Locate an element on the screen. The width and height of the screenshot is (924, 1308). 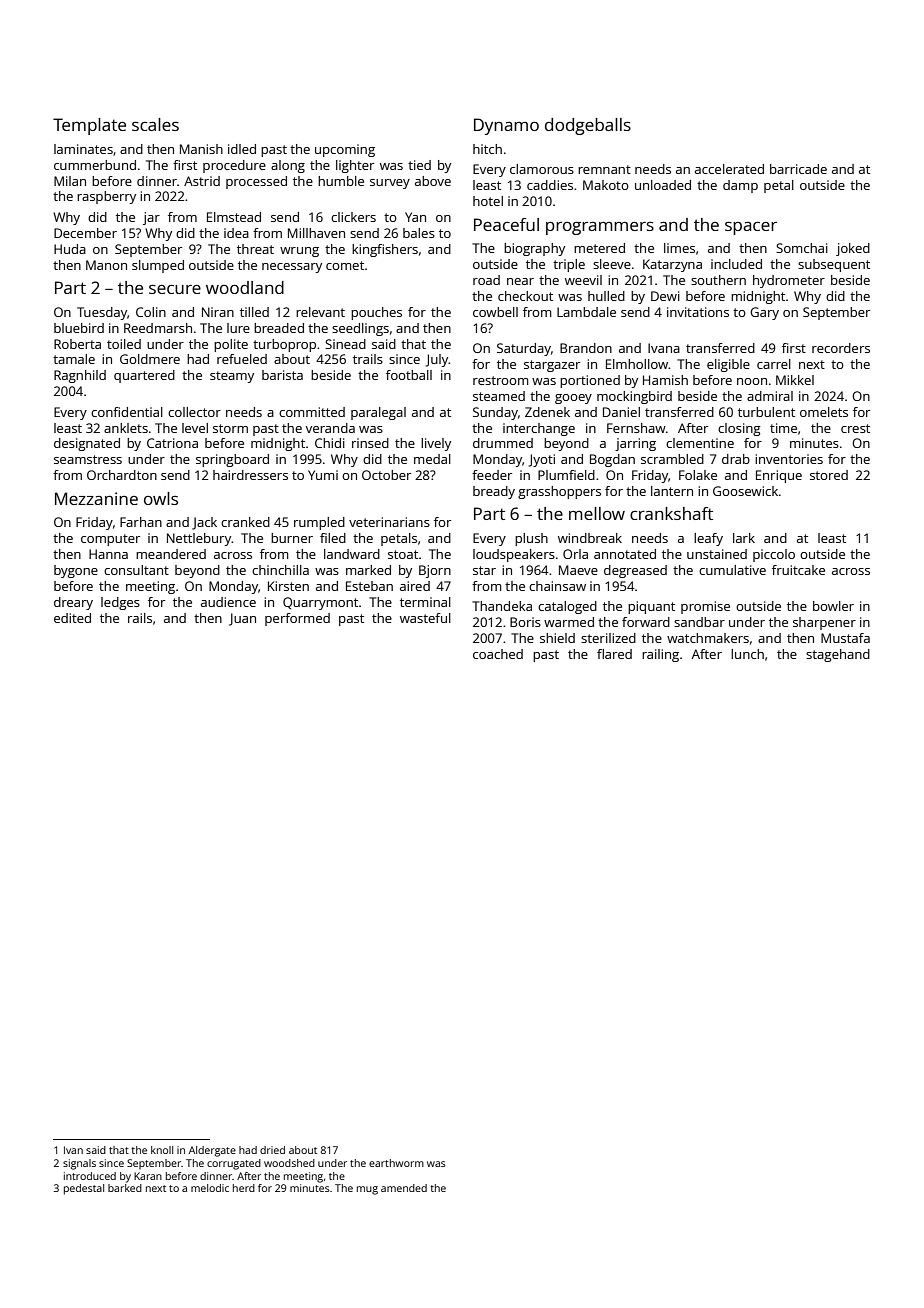
filed is located at coordinates (333, 538).
